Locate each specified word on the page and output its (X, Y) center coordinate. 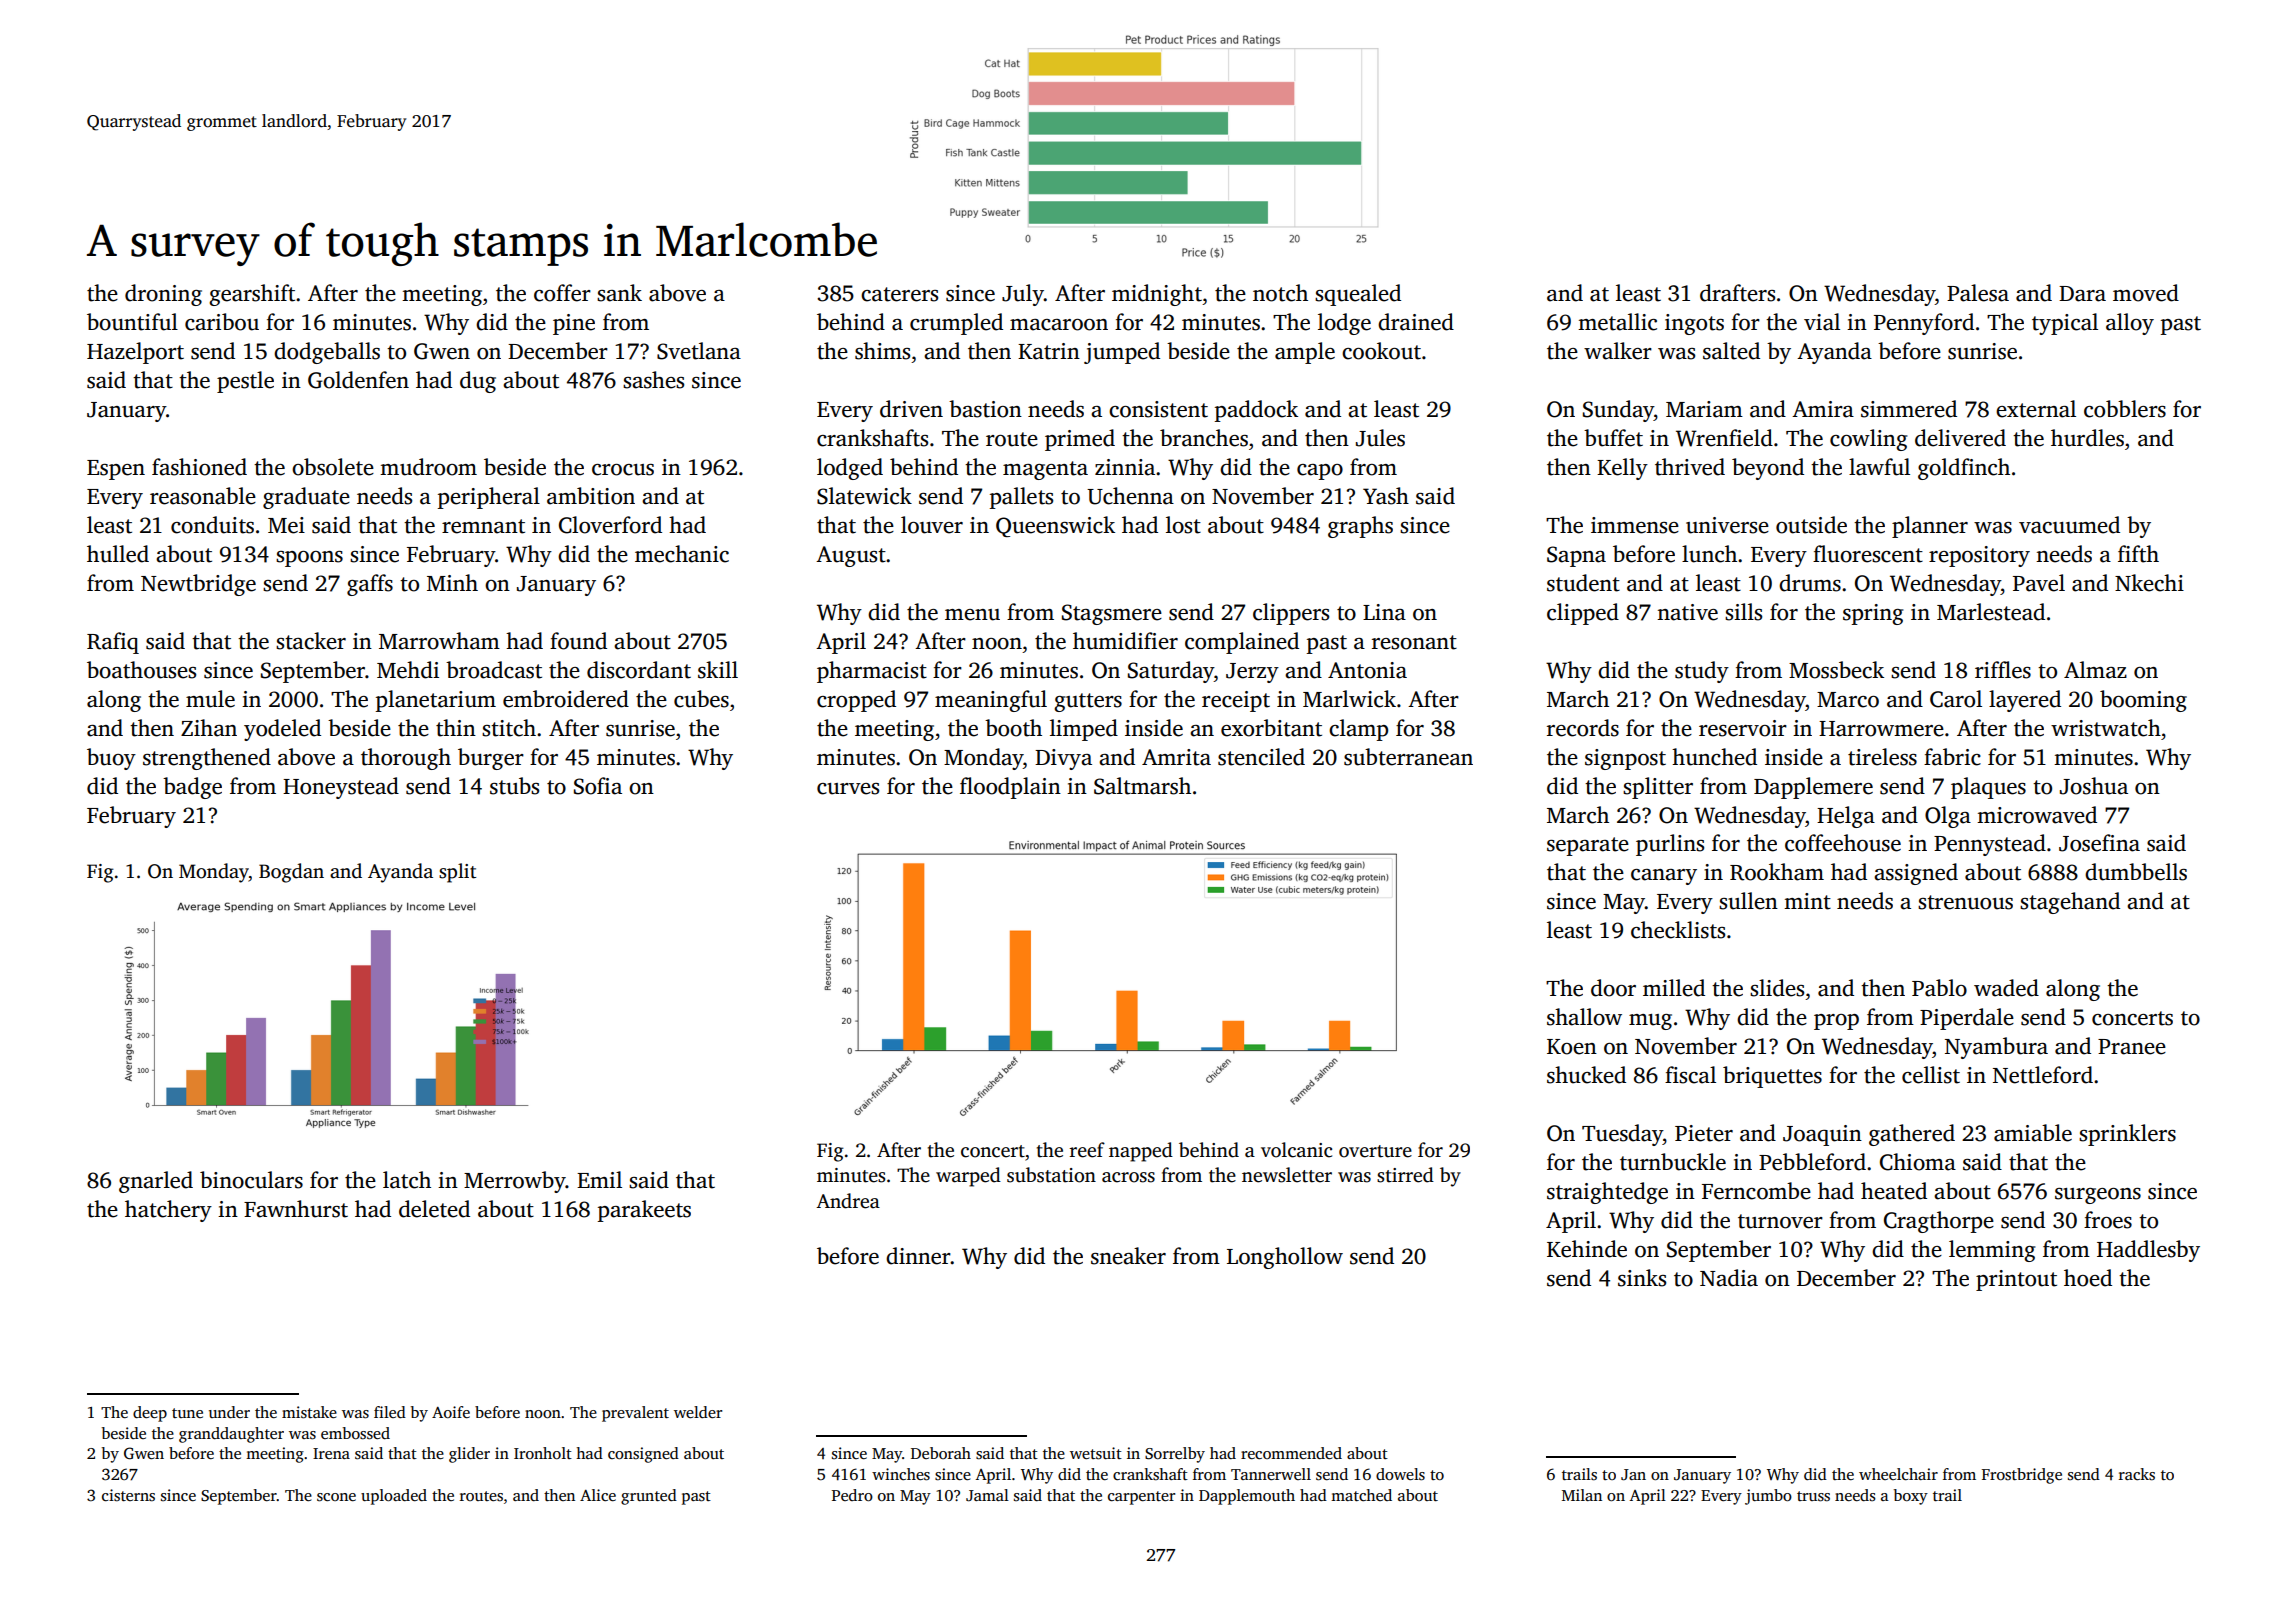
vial (1822, 322)
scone (336, 1497)
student (1583, 583)
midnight (1157, 295)
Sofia (598, 786)
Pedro (852, 1495)
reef (1087, 1150)
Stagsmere (1112, 614)
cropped (856, 701)
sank (619, 293)
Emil (599, 1179)
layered (2025, 701)
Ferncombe (1756, 1191)
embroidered (566, 699)
